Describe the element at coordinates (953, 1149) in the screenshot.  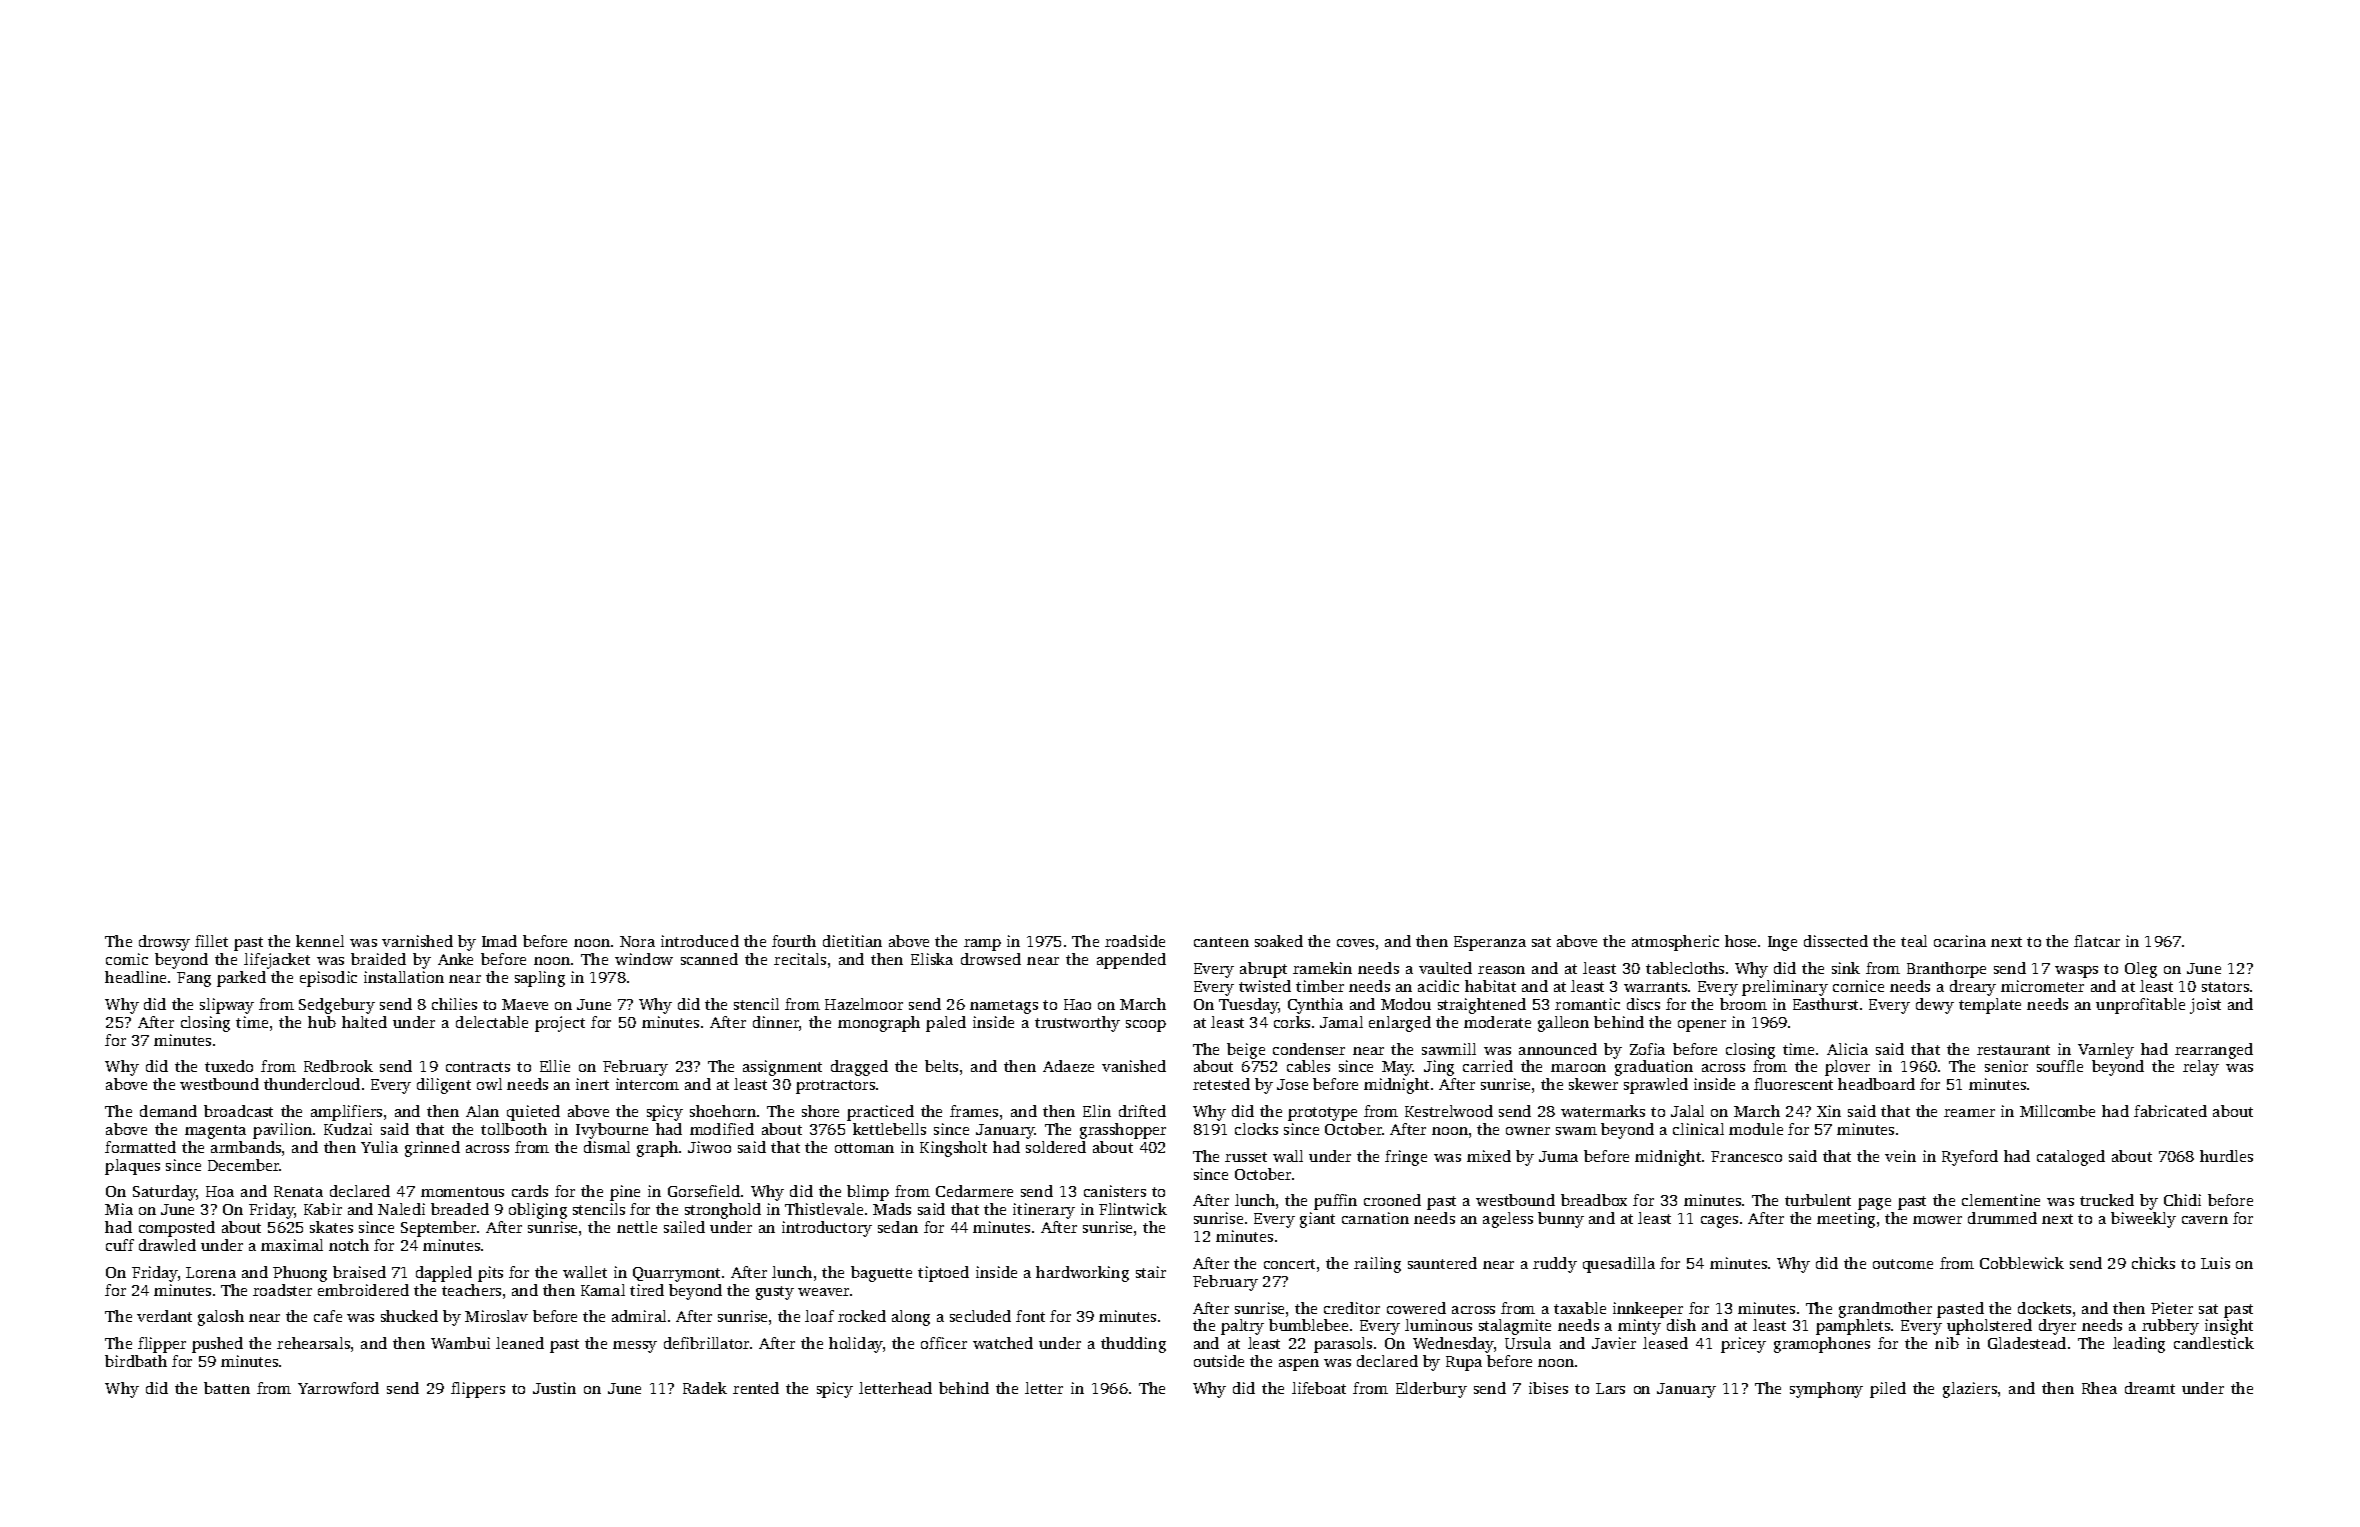
I see `Kingsholt` at that location.
